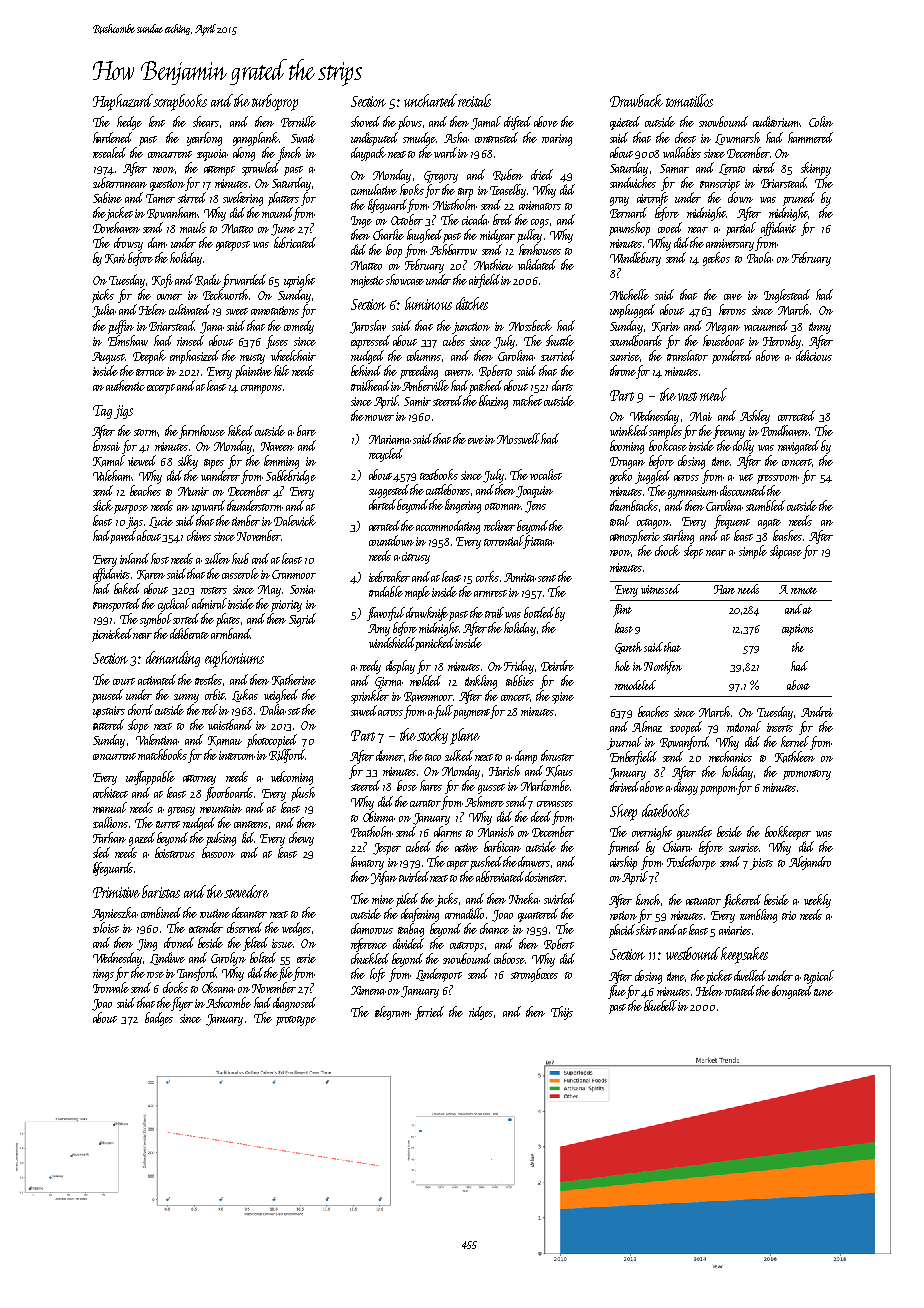 The image size is (924, 1308). Describe the element at coordinates (147, 945) in the image. I see `Jing` at that location.
